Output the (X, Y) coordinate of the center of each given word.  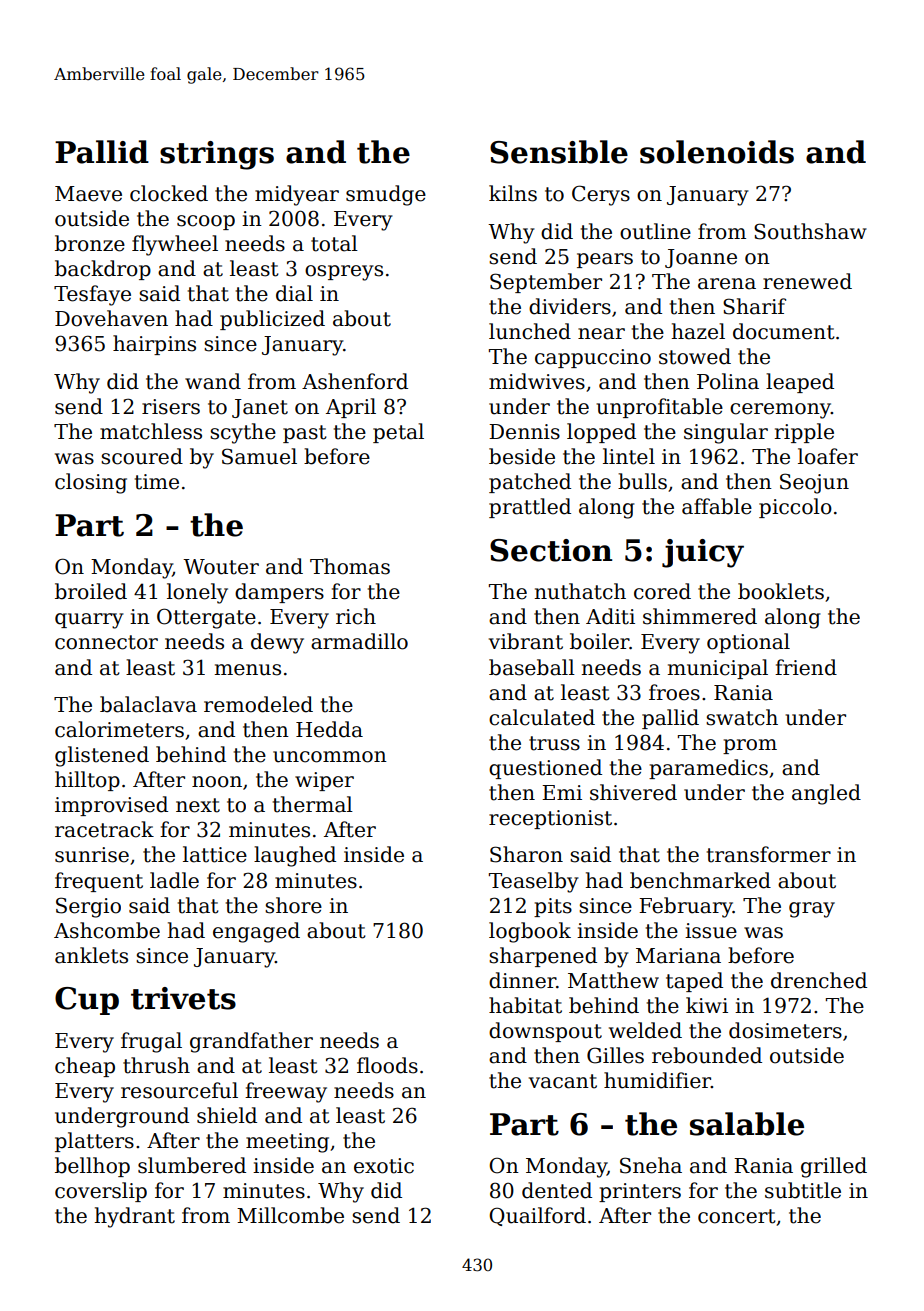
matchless (151, 431)
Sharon (526, 854)
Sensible (559, 152)
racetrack (104, 829)
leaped (800, 383)
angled (826, 794)
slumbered (192, 1165)
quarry (89, 621)
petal (398, 433)
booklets (781, 591)
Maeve (88, 194)
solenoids (717, 152)
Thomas (350, 566)
